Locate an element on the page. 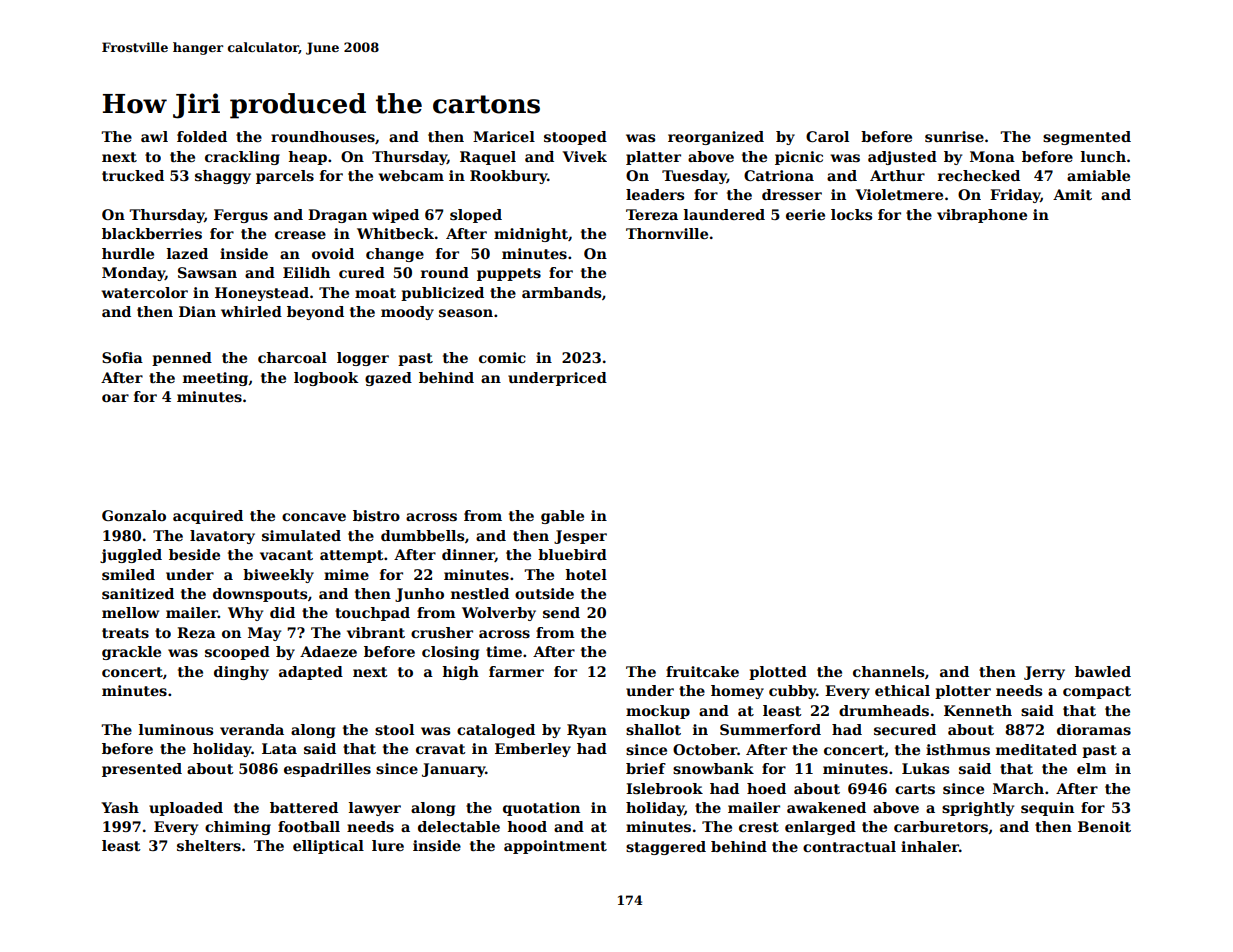 This document has height=952, width=1233. folded is located at coordinates (202, 136).
